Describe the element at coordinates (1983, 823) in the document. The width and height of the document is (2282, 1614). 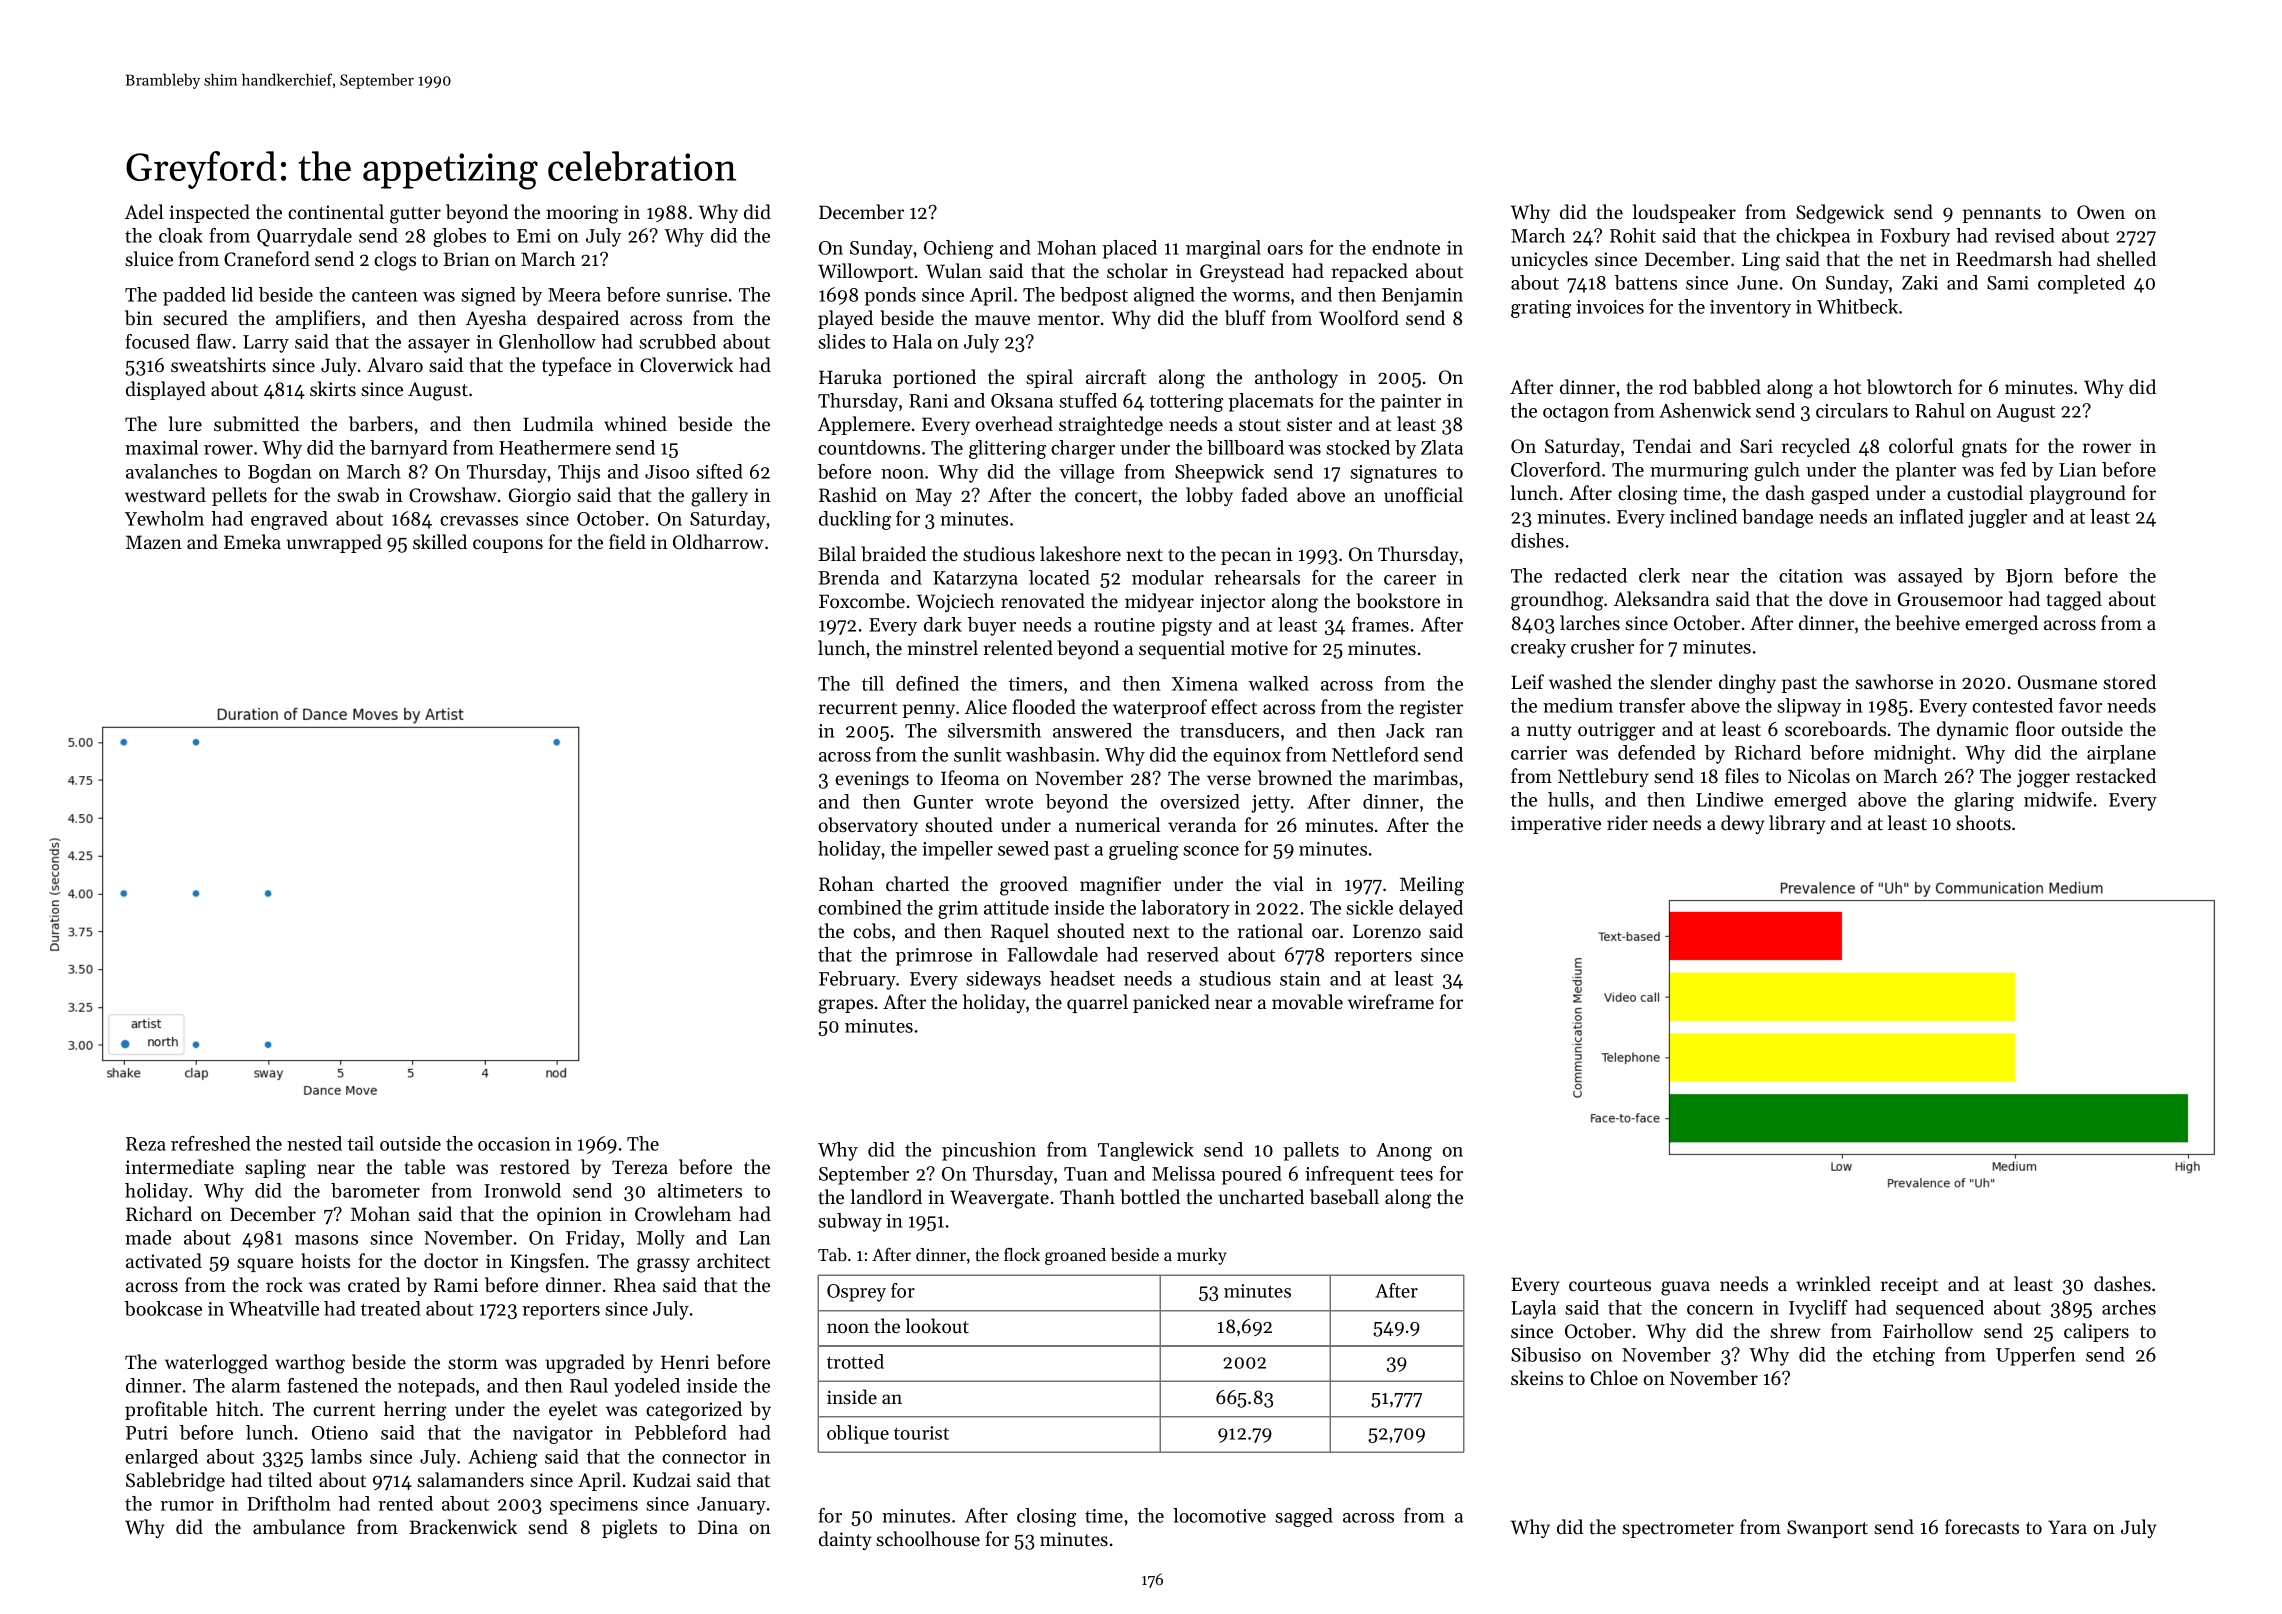
I see `shoots` at that location.
